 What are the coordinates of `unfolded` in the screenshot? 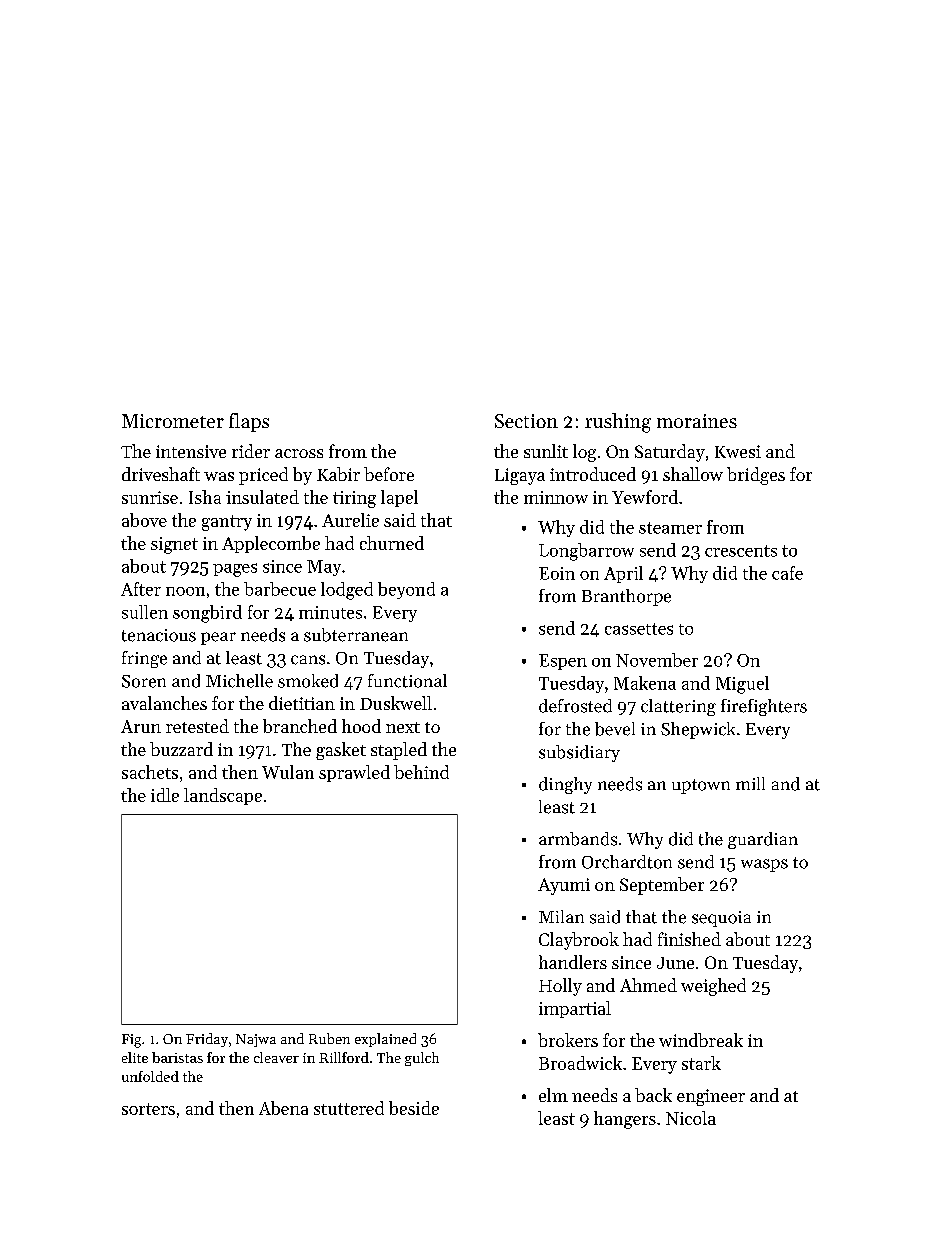 It's located at (150, 1076).
